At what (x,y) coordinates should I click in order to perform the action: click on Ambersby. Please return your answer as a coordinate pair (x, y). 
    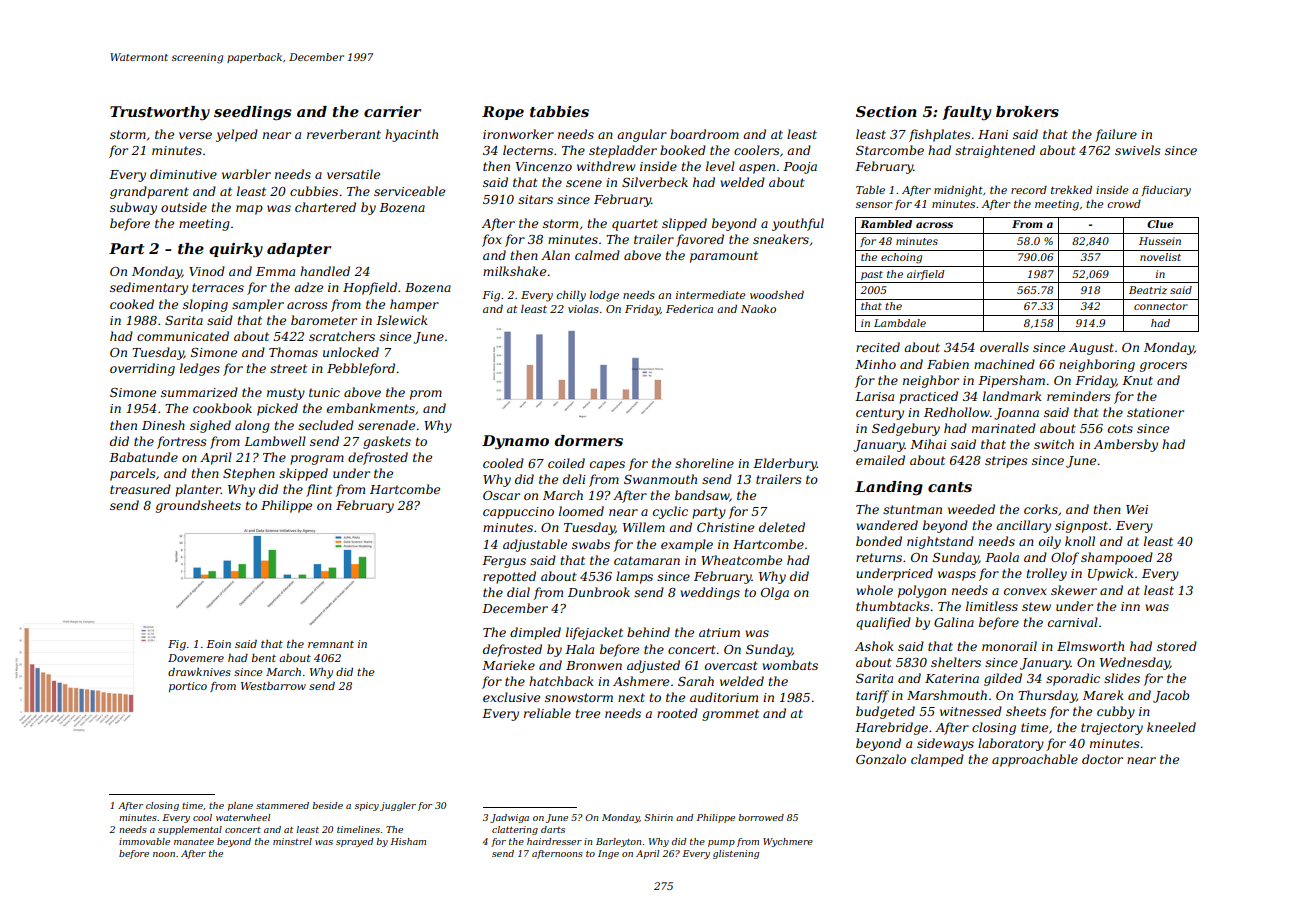
    Looking at the image, I should click on (1126, 445).
